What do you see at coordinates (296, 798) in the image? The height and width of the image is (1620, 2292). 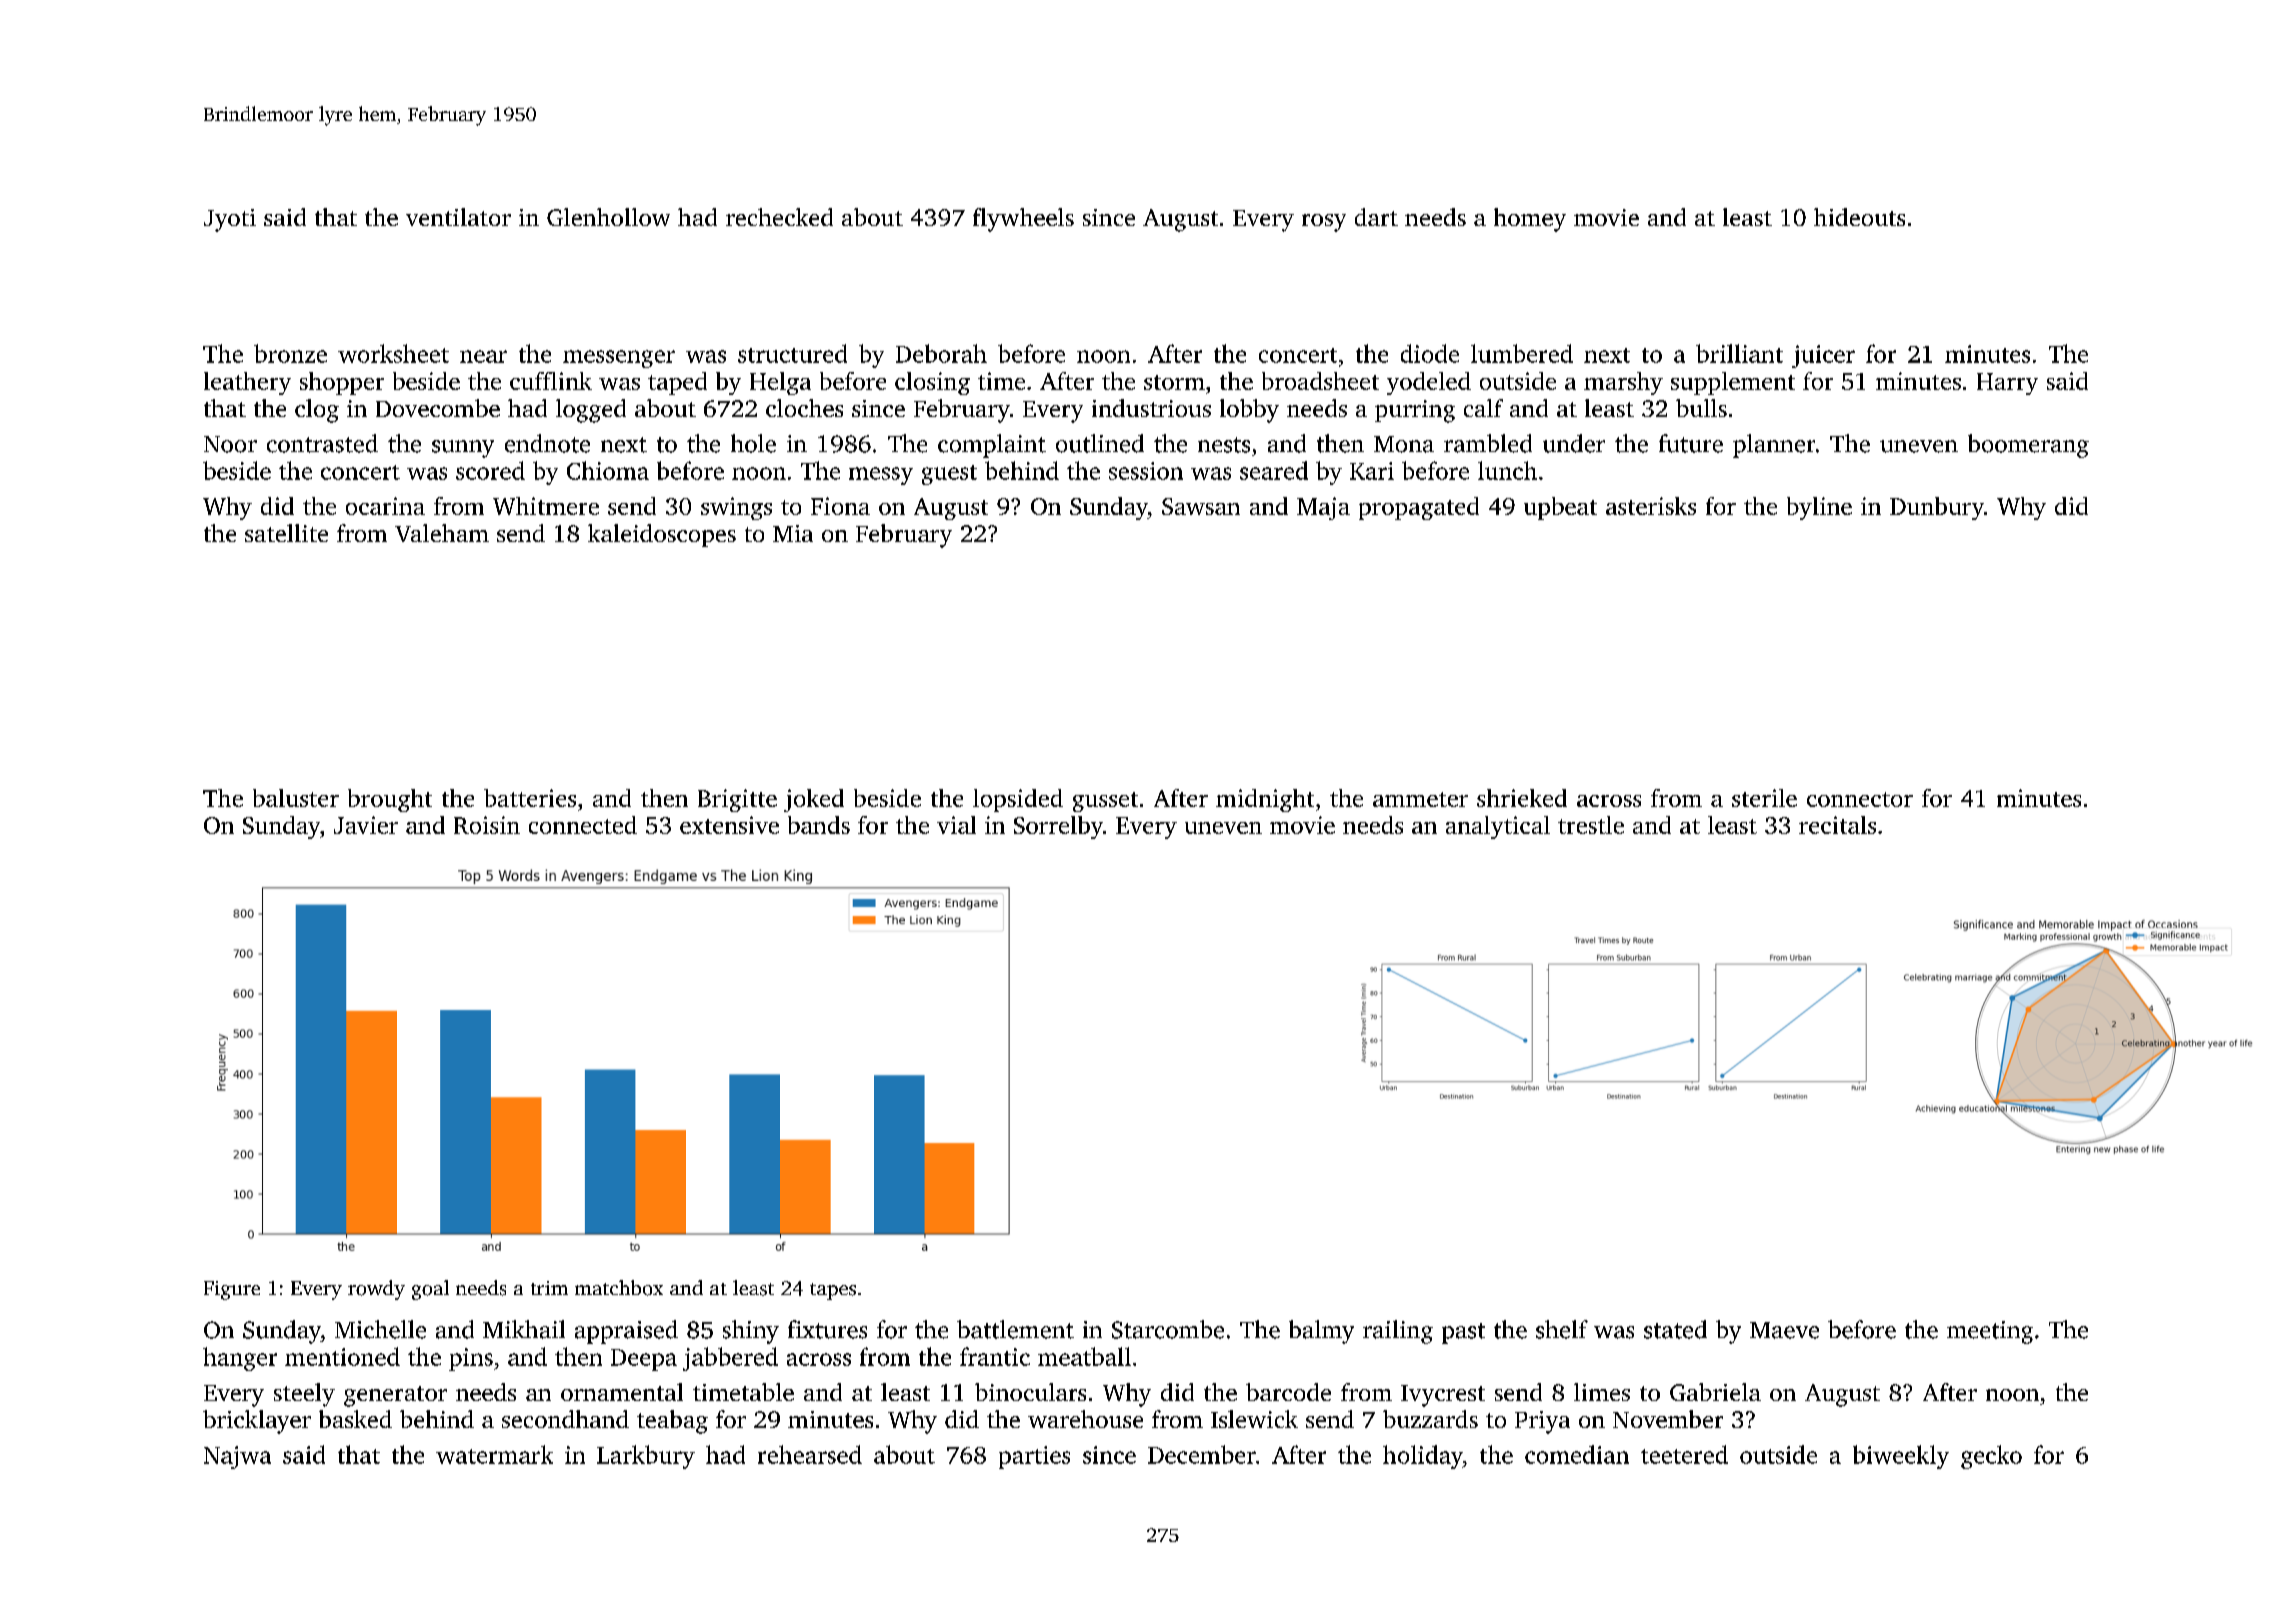 I see `baluster` at bounding box center [296, 798].
